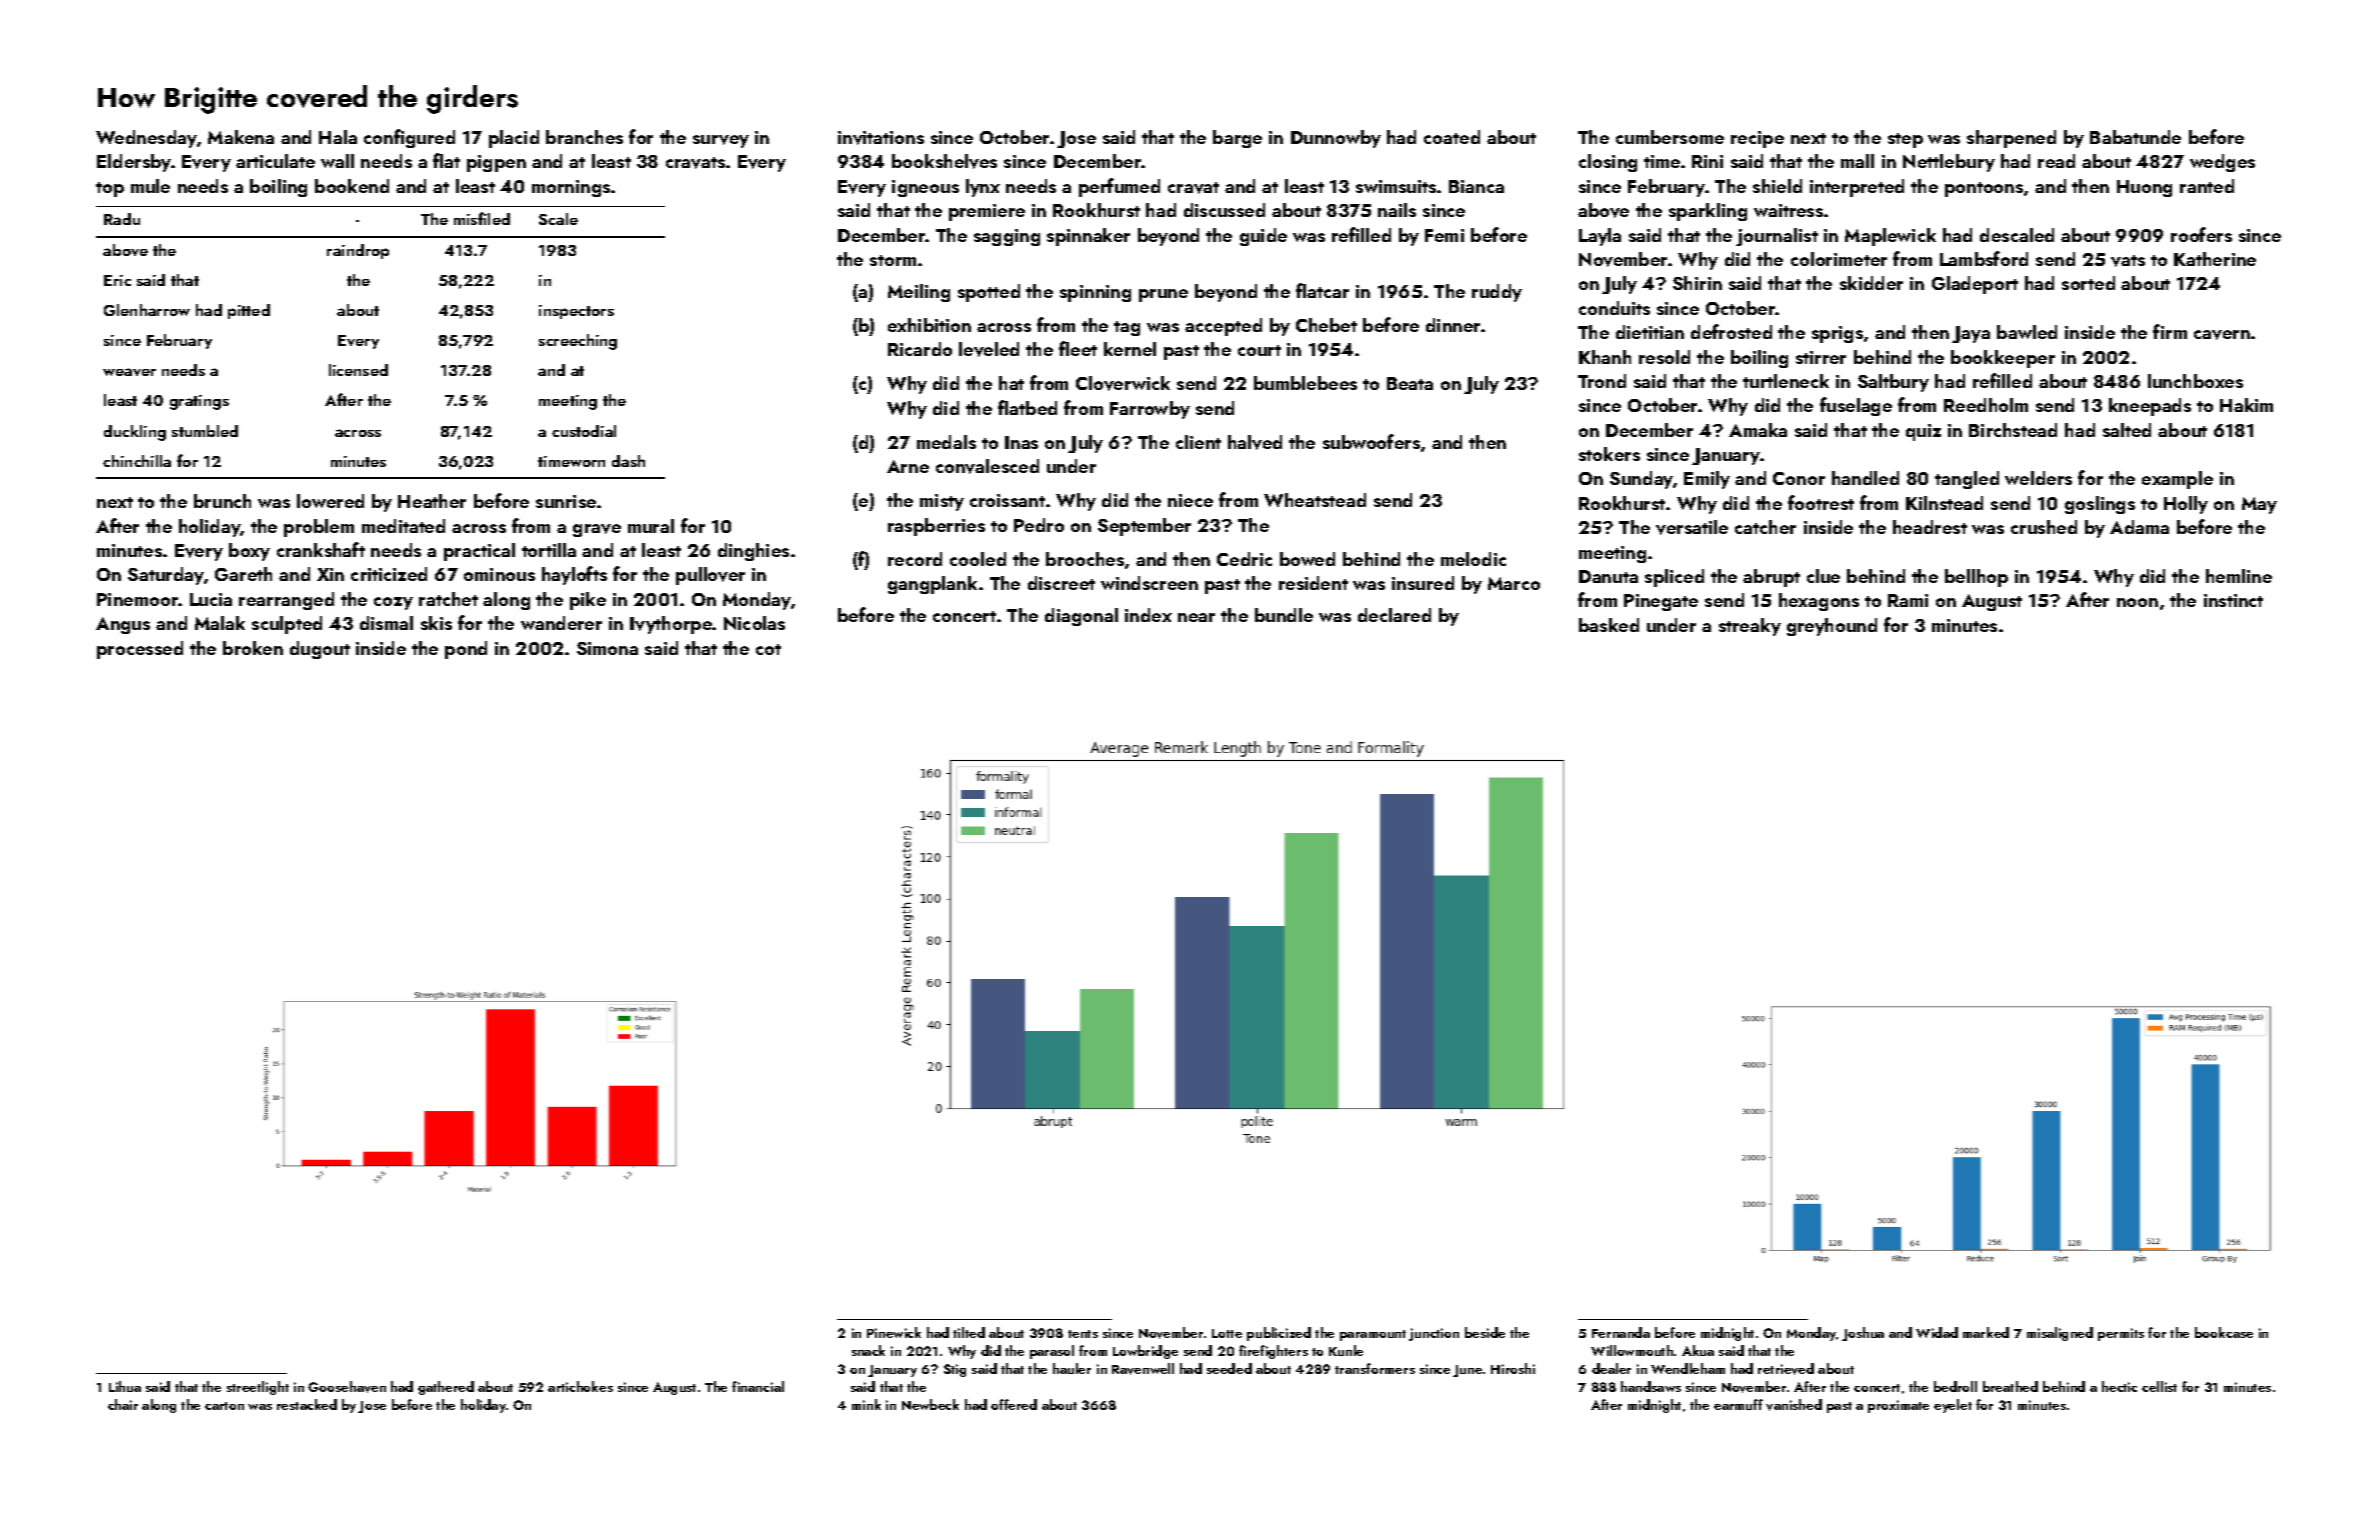 The height and width of the screenshot is (1540, 2380). Describe the element at coordinates (1014, 1404) in the screenshot. I see `offered` at that location.
